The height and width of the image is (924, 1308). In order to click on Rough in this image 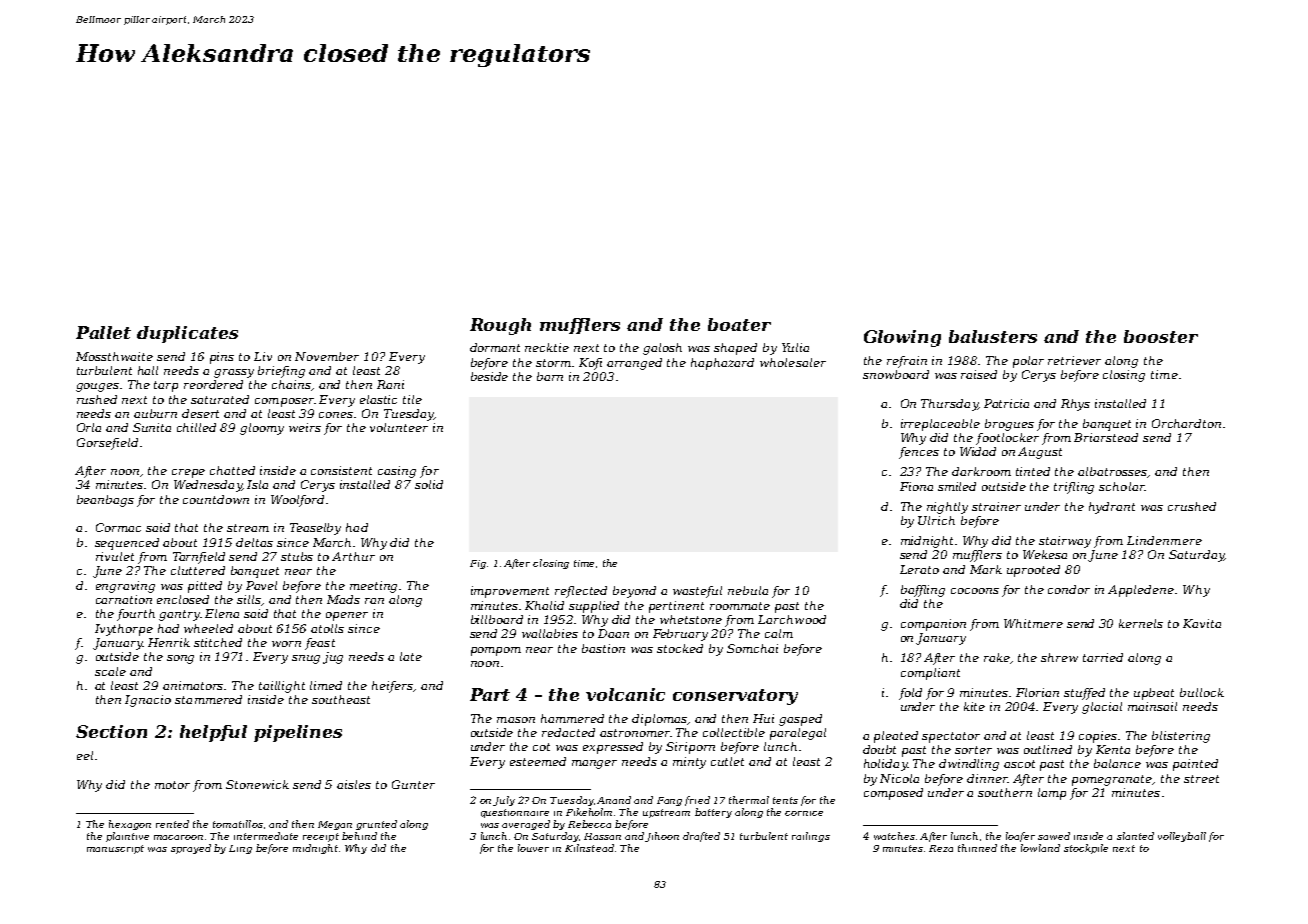, I will do `click(500, 326)`.
